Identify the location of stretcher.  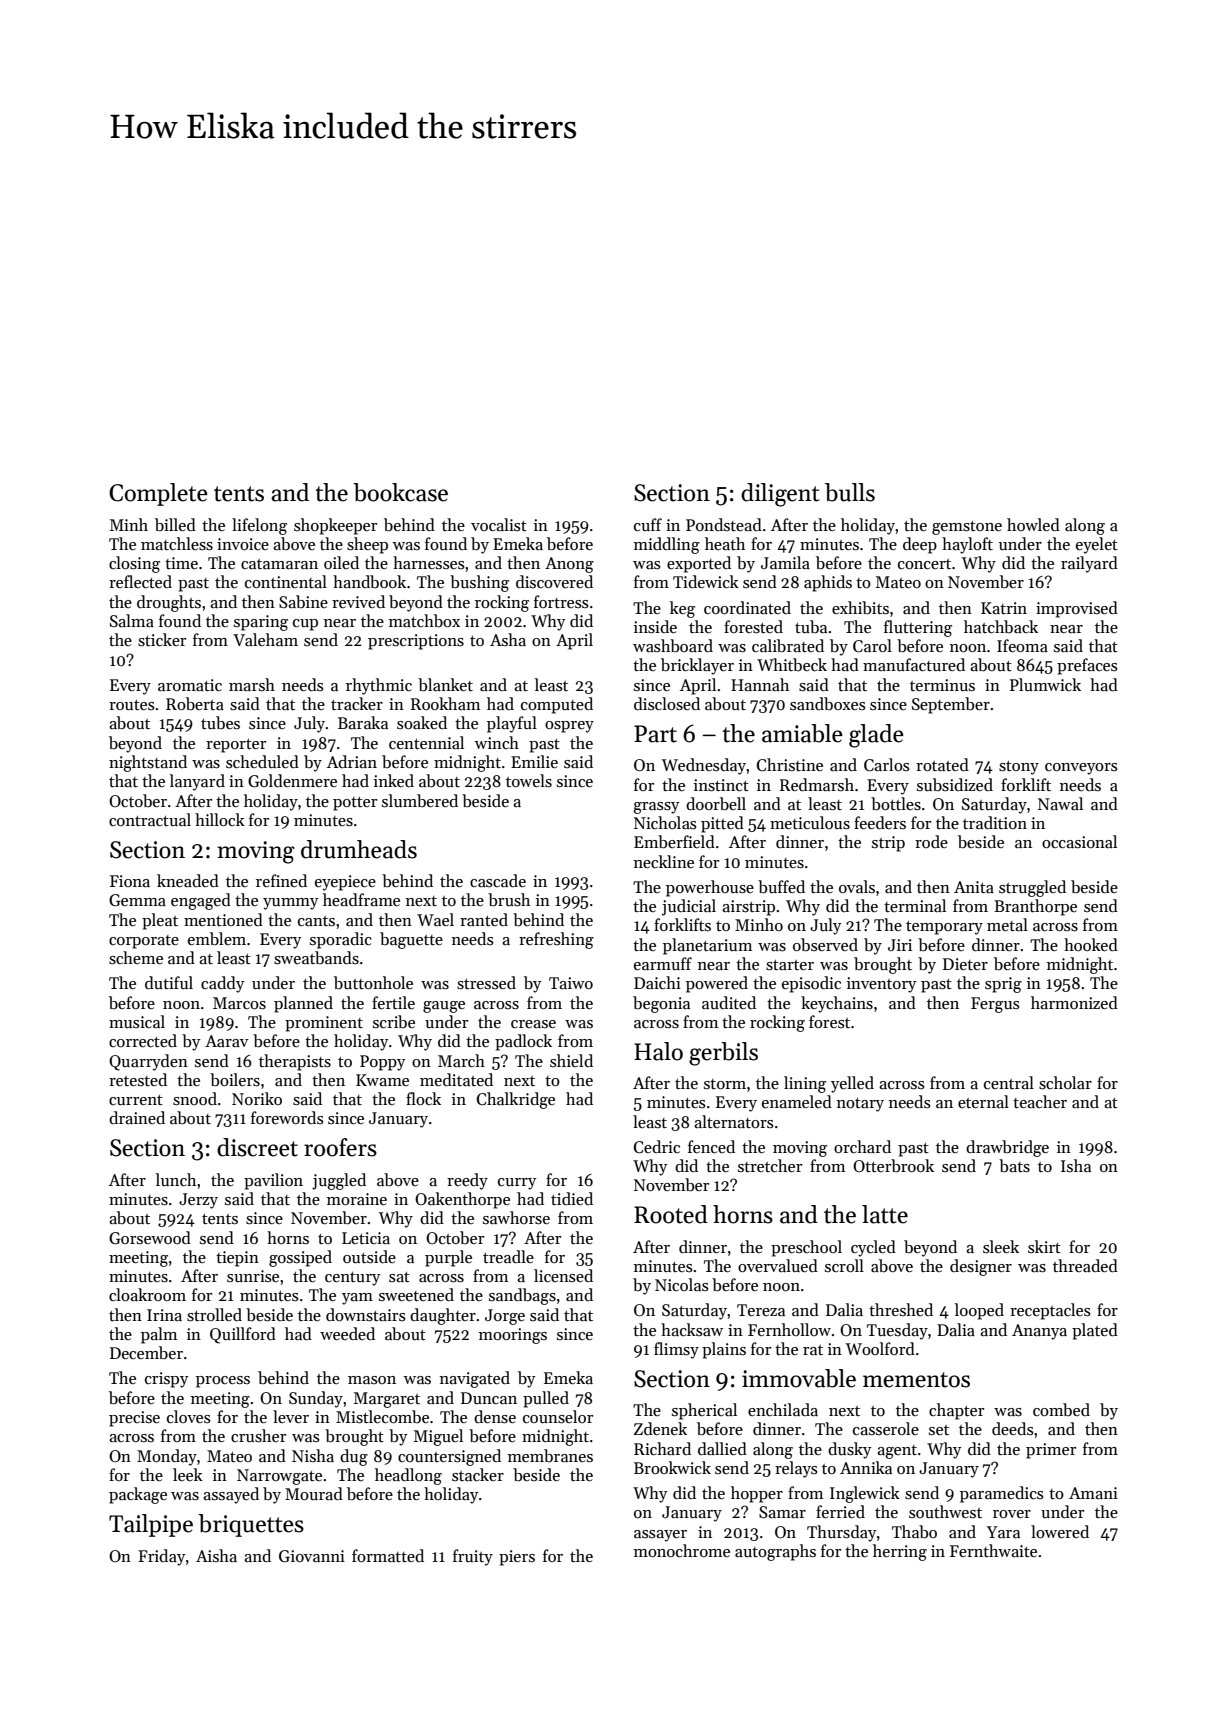
(770, 1165).
